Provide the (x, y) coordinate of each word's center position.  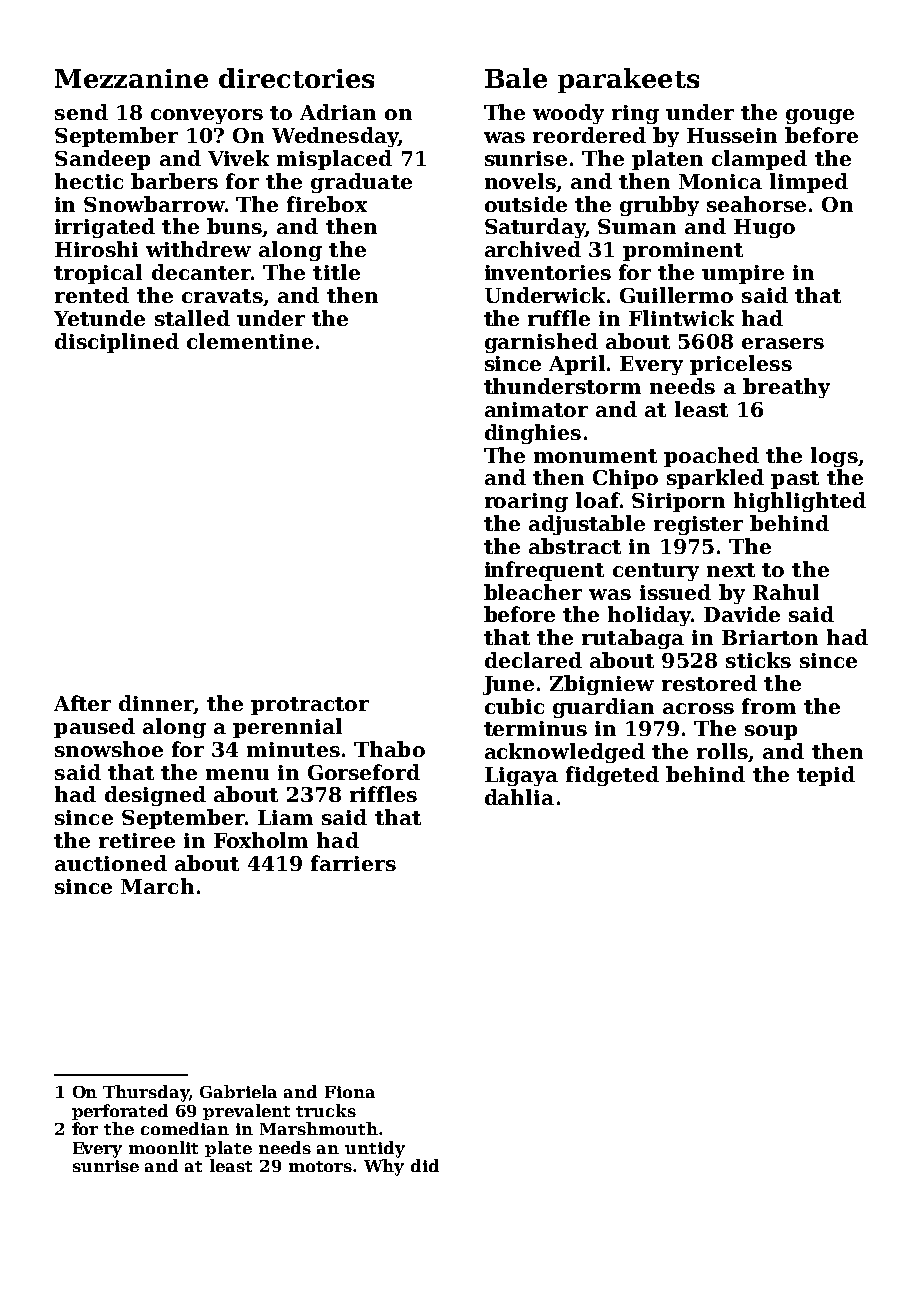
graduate (361, 183)
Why (384, 1167)
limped (809, 183)
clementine (250, 341)
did (425, 1165)
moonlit (163, 1147)
